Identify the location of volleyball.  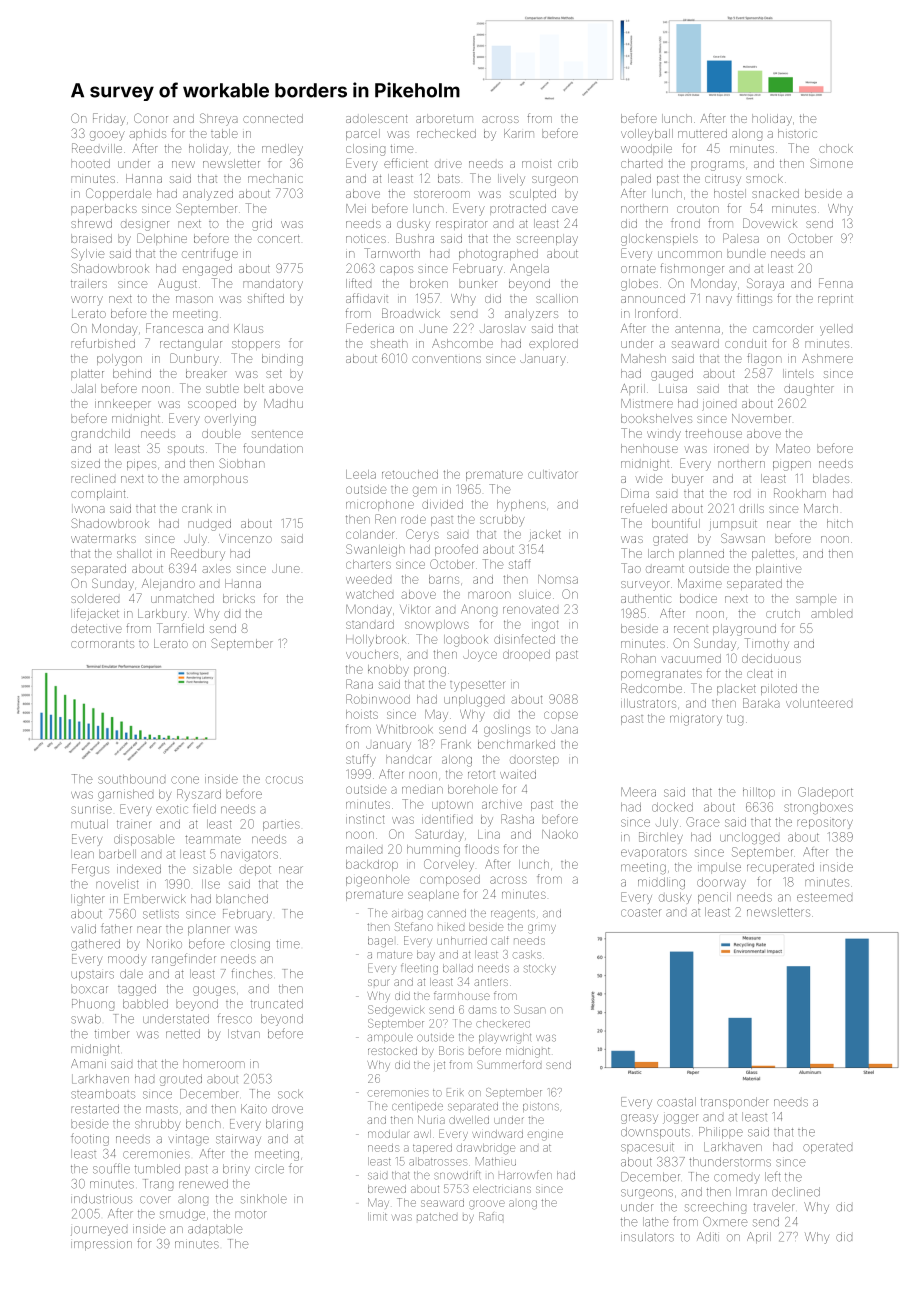
(647, 135).
